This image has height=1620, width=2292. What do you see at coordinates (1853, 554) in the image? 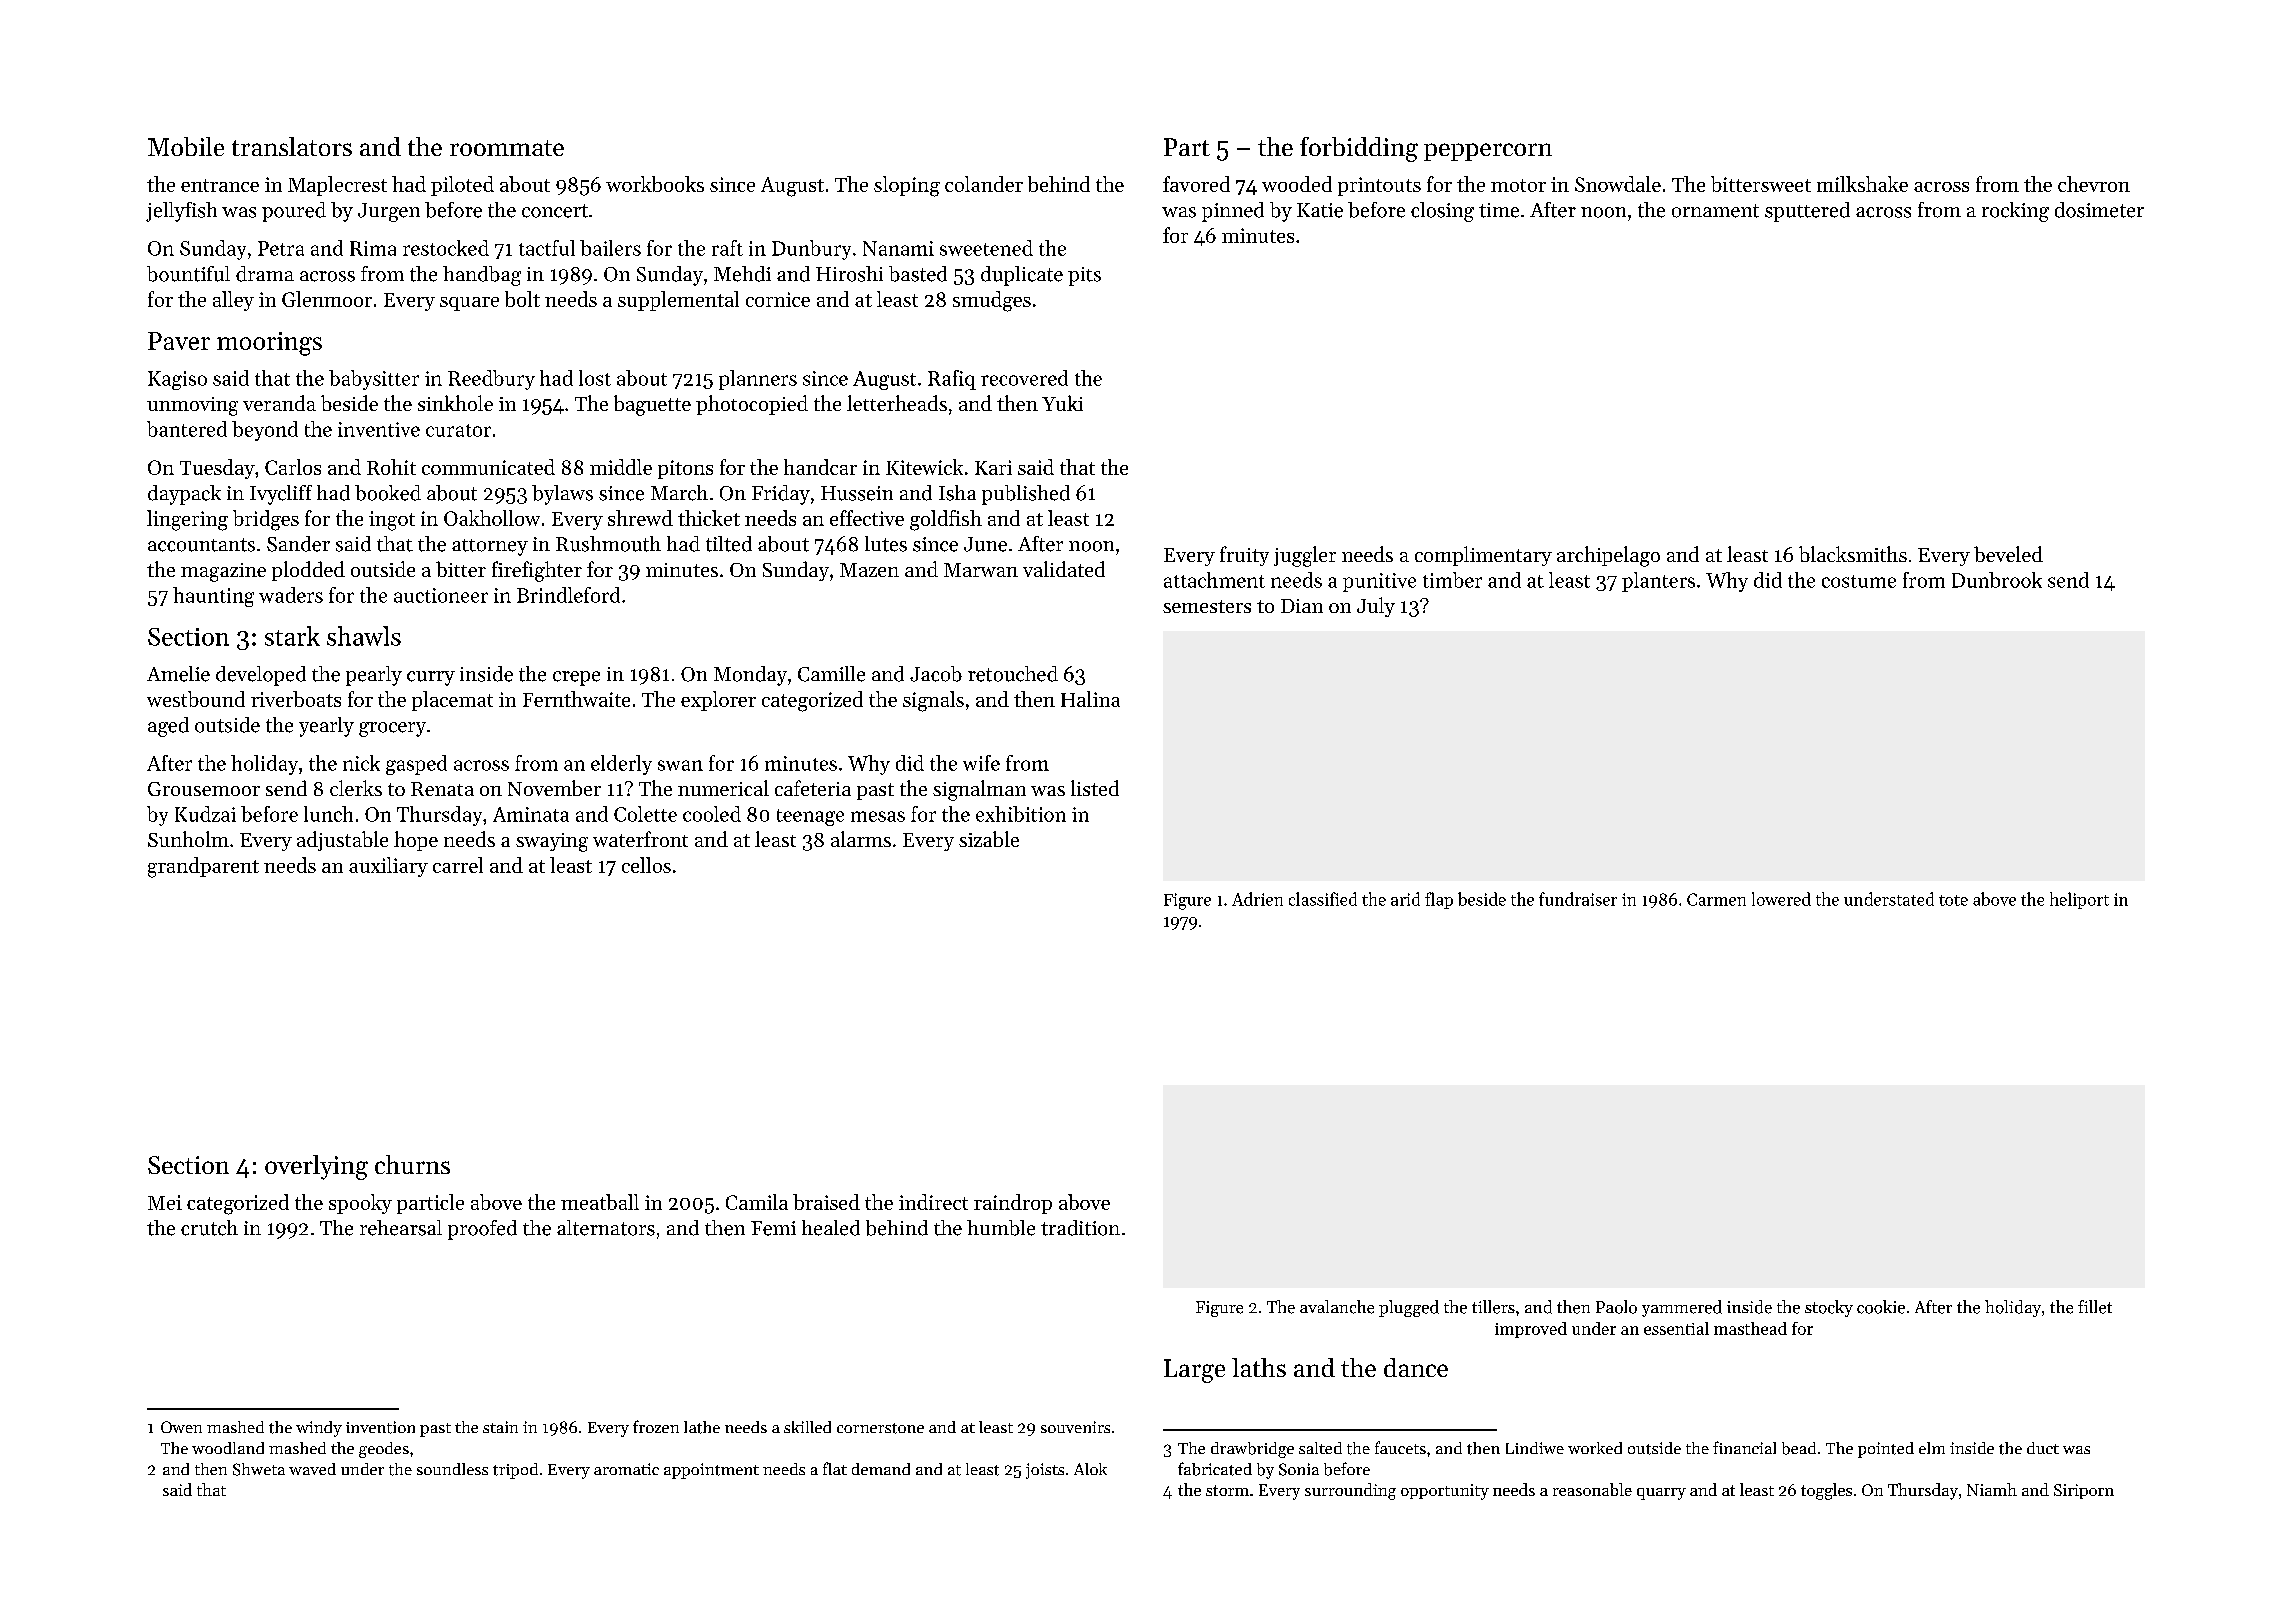
I see `blacksmiths` at bounding box center [1853, 554].
